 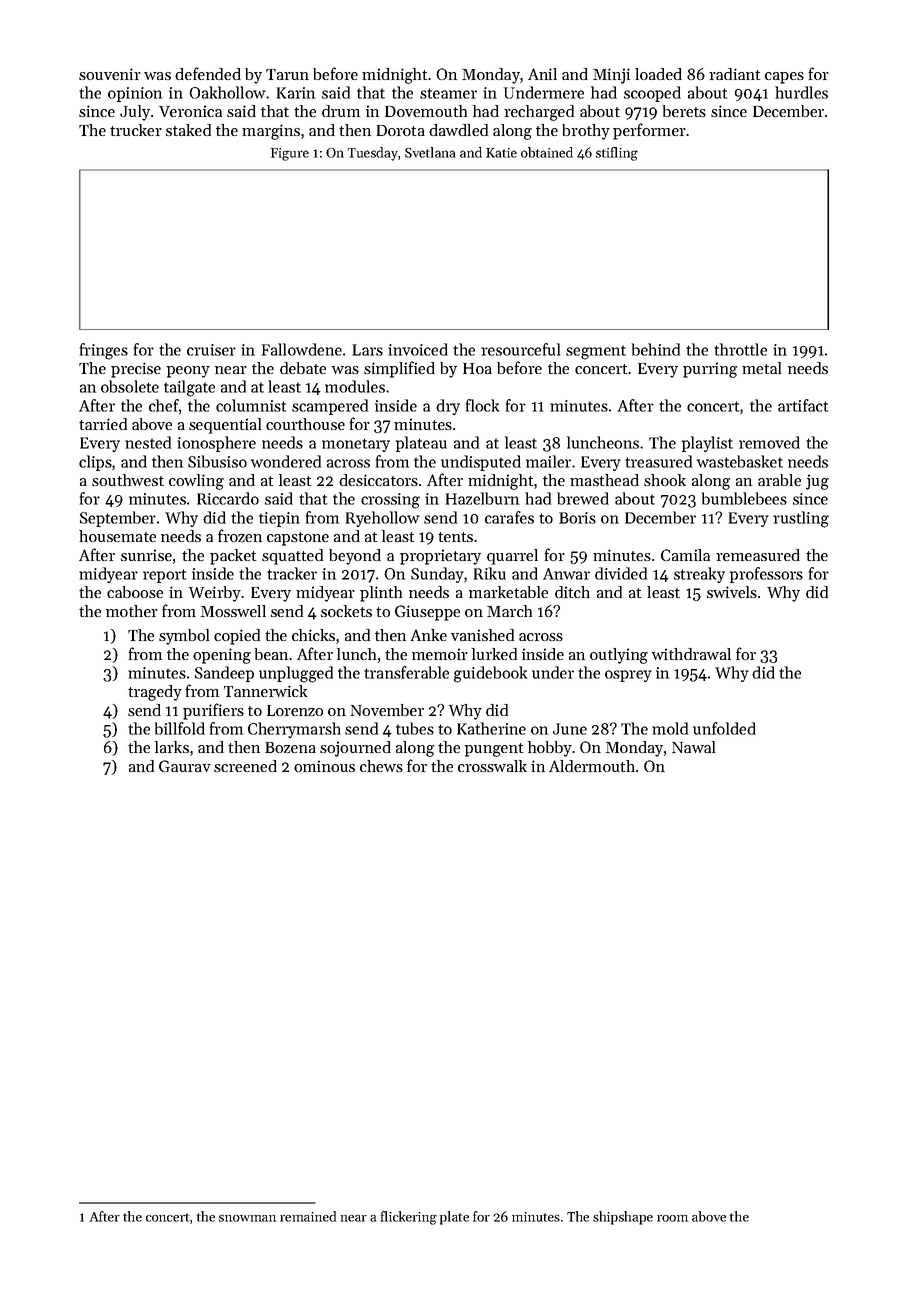 I want to click on screened, so click(x=245, y=766).
